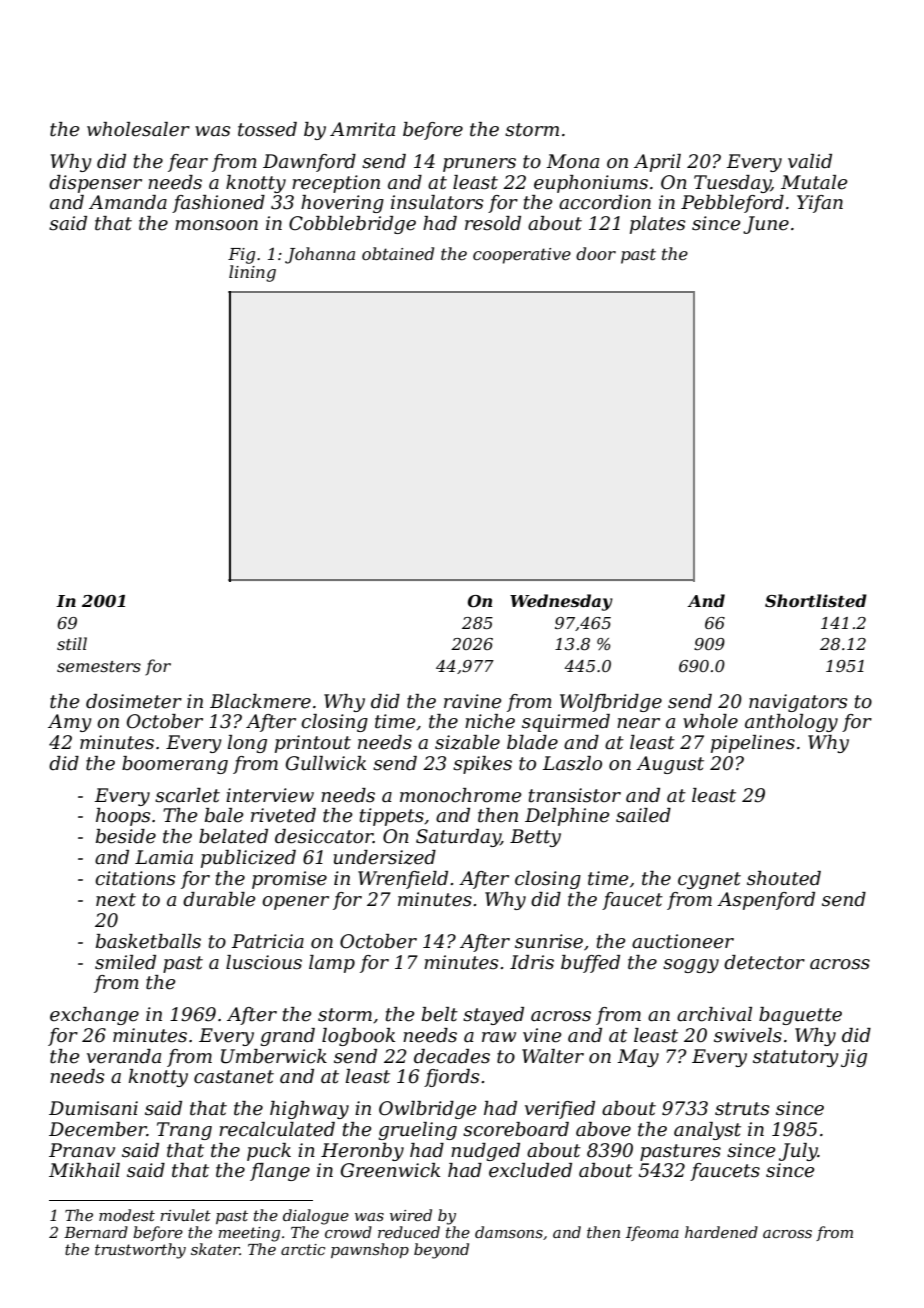 This screenshot has height=1308, width=924. I want to click on long, so click(247, 744).
